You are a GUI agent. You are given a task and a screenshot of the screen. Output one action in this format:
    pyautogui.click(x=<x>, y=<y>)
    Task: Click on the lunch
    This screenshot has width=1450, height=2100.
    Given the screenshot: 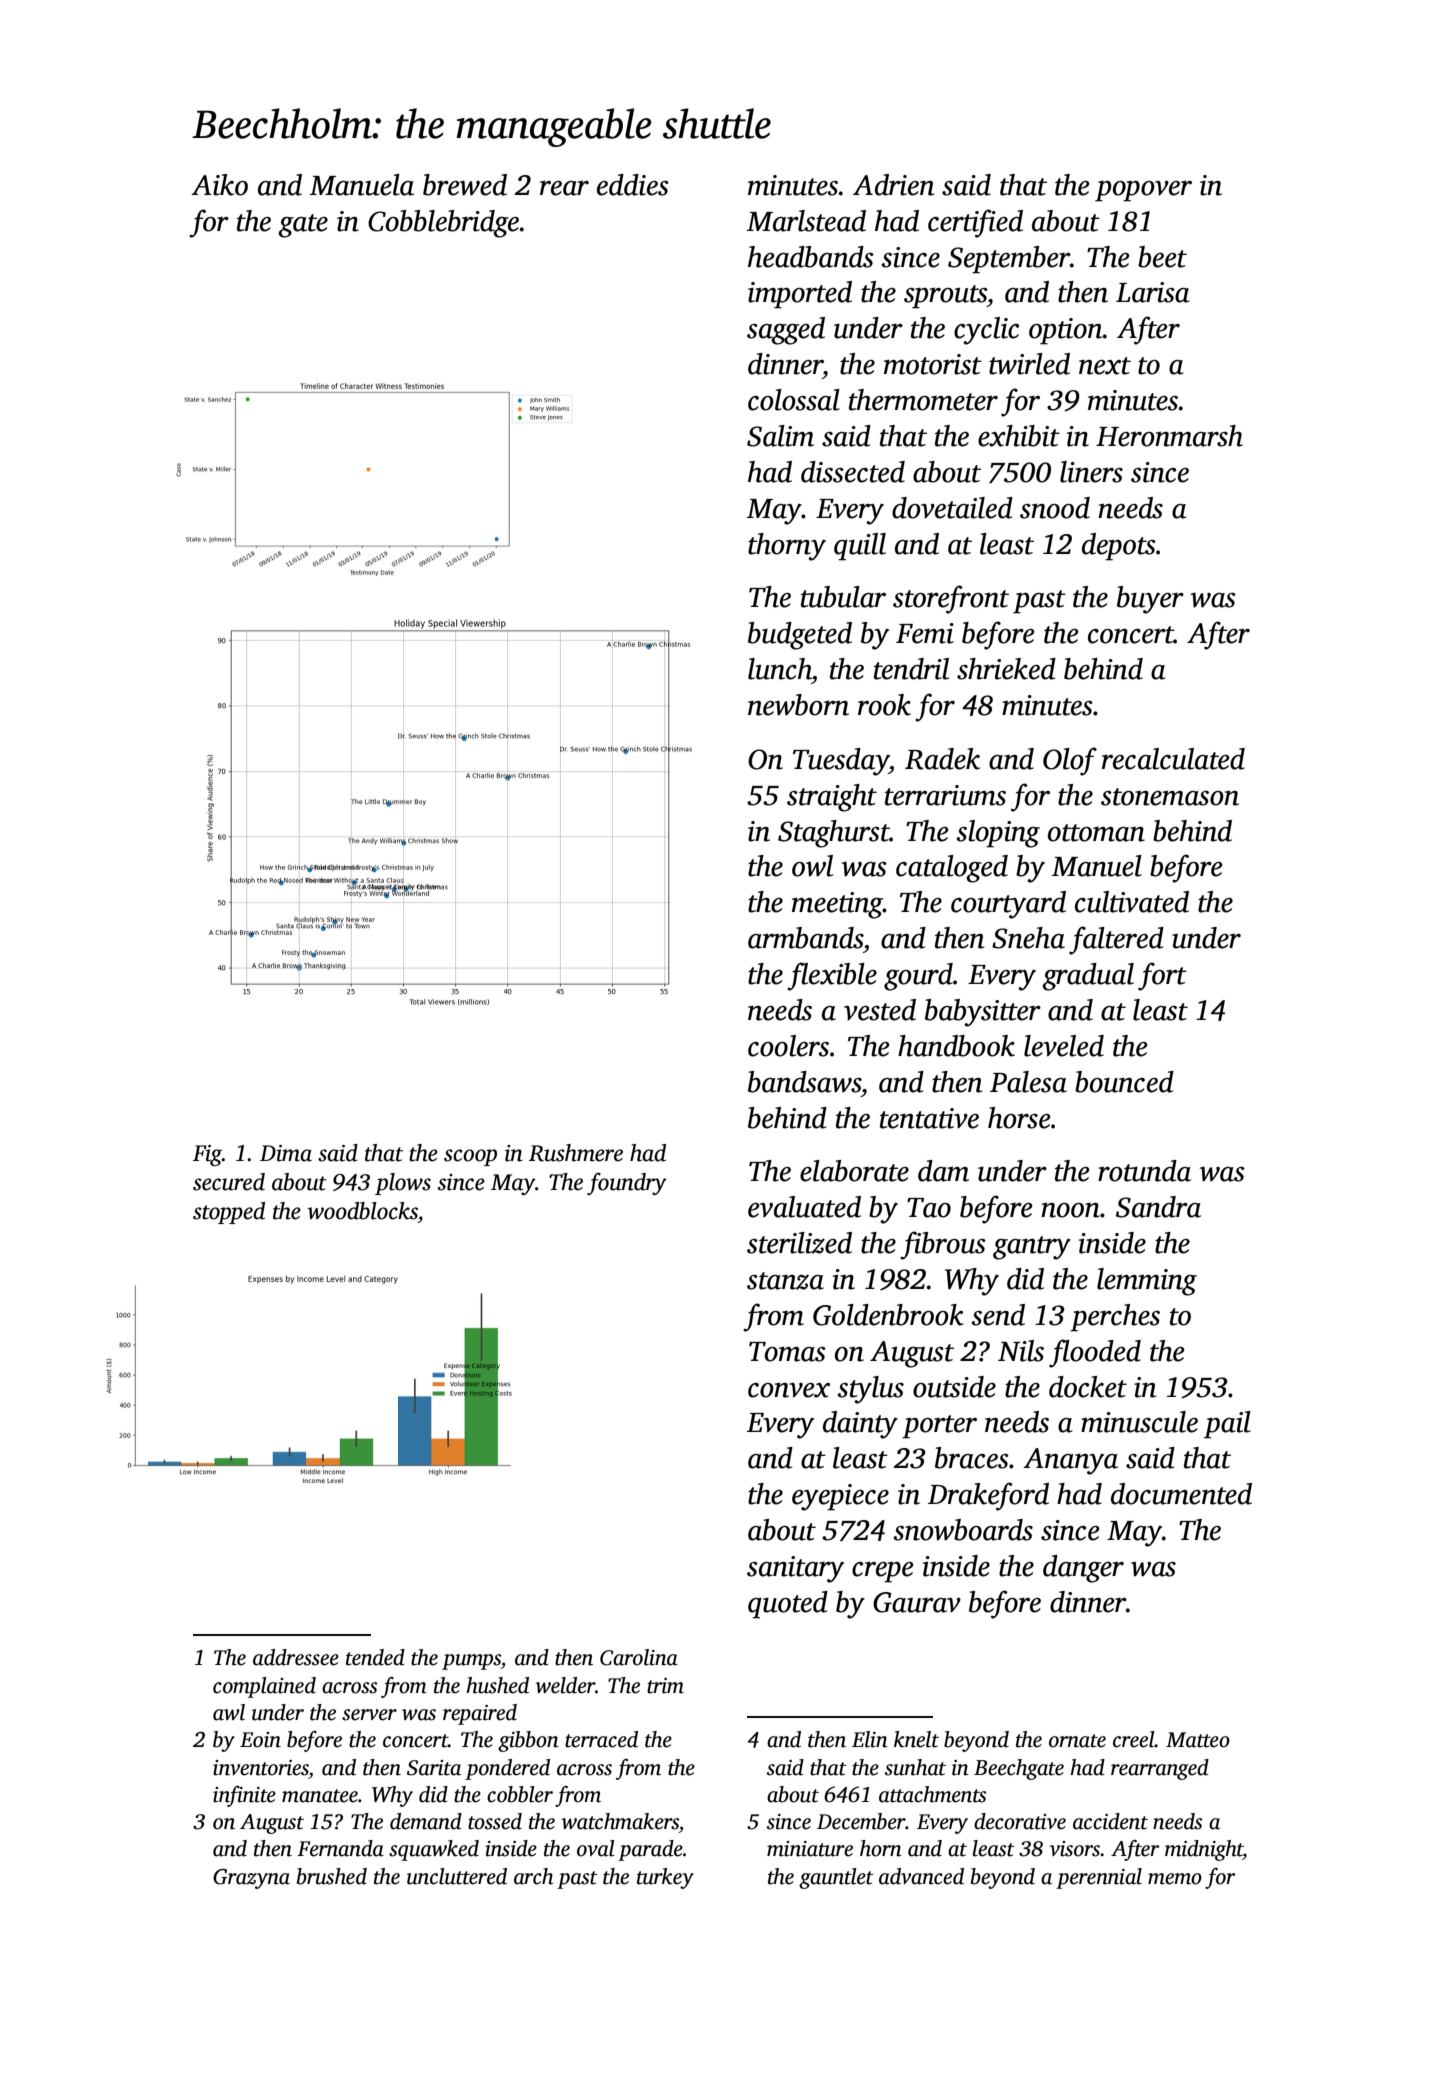 What is the action you would take?
    pyautogui.click(x=780, y=669)
